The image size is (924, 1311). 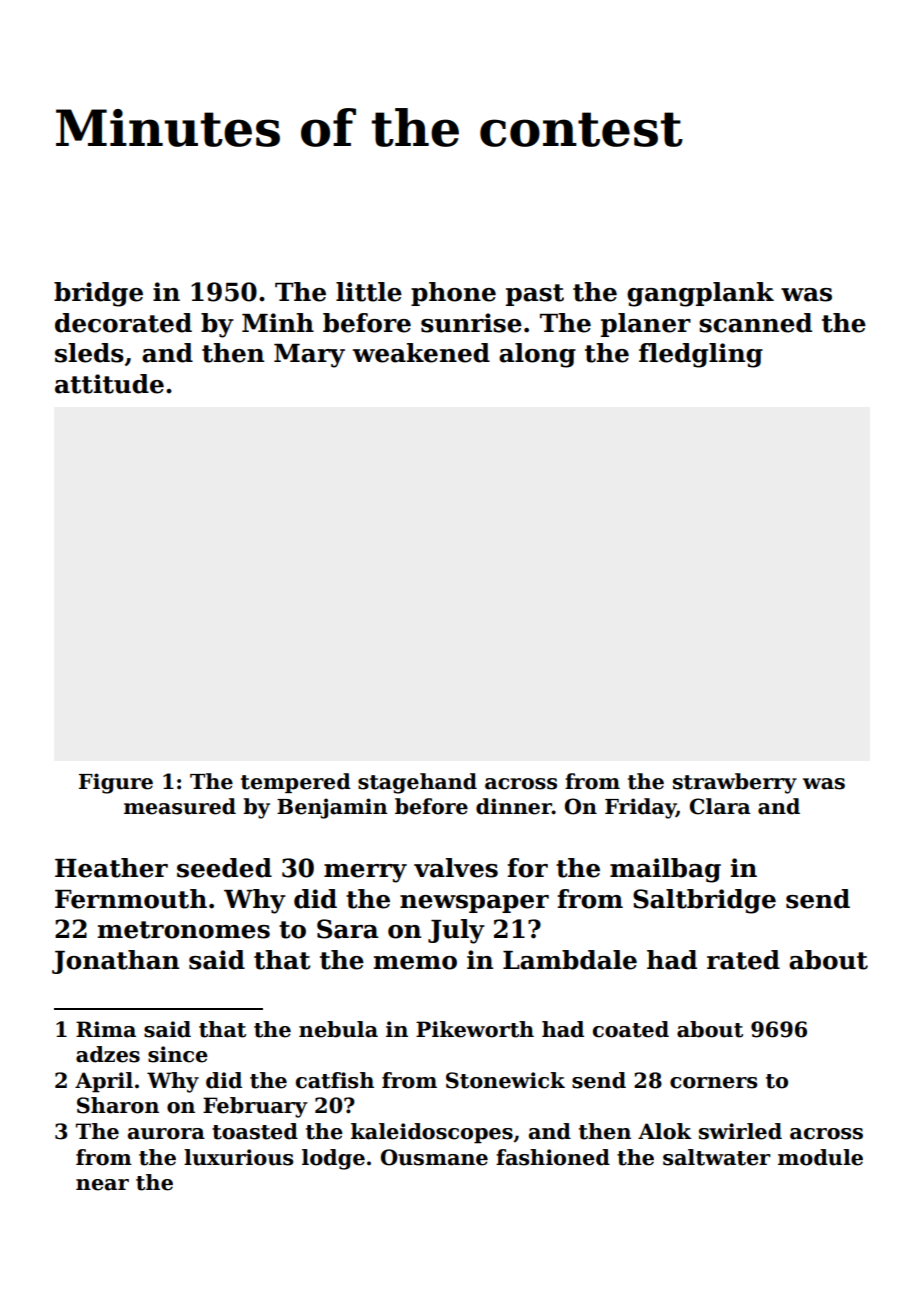 What do you see at coordinates (417, 783) in the screenshot?
I see `stagehand` at bounding box center [417, 783].
